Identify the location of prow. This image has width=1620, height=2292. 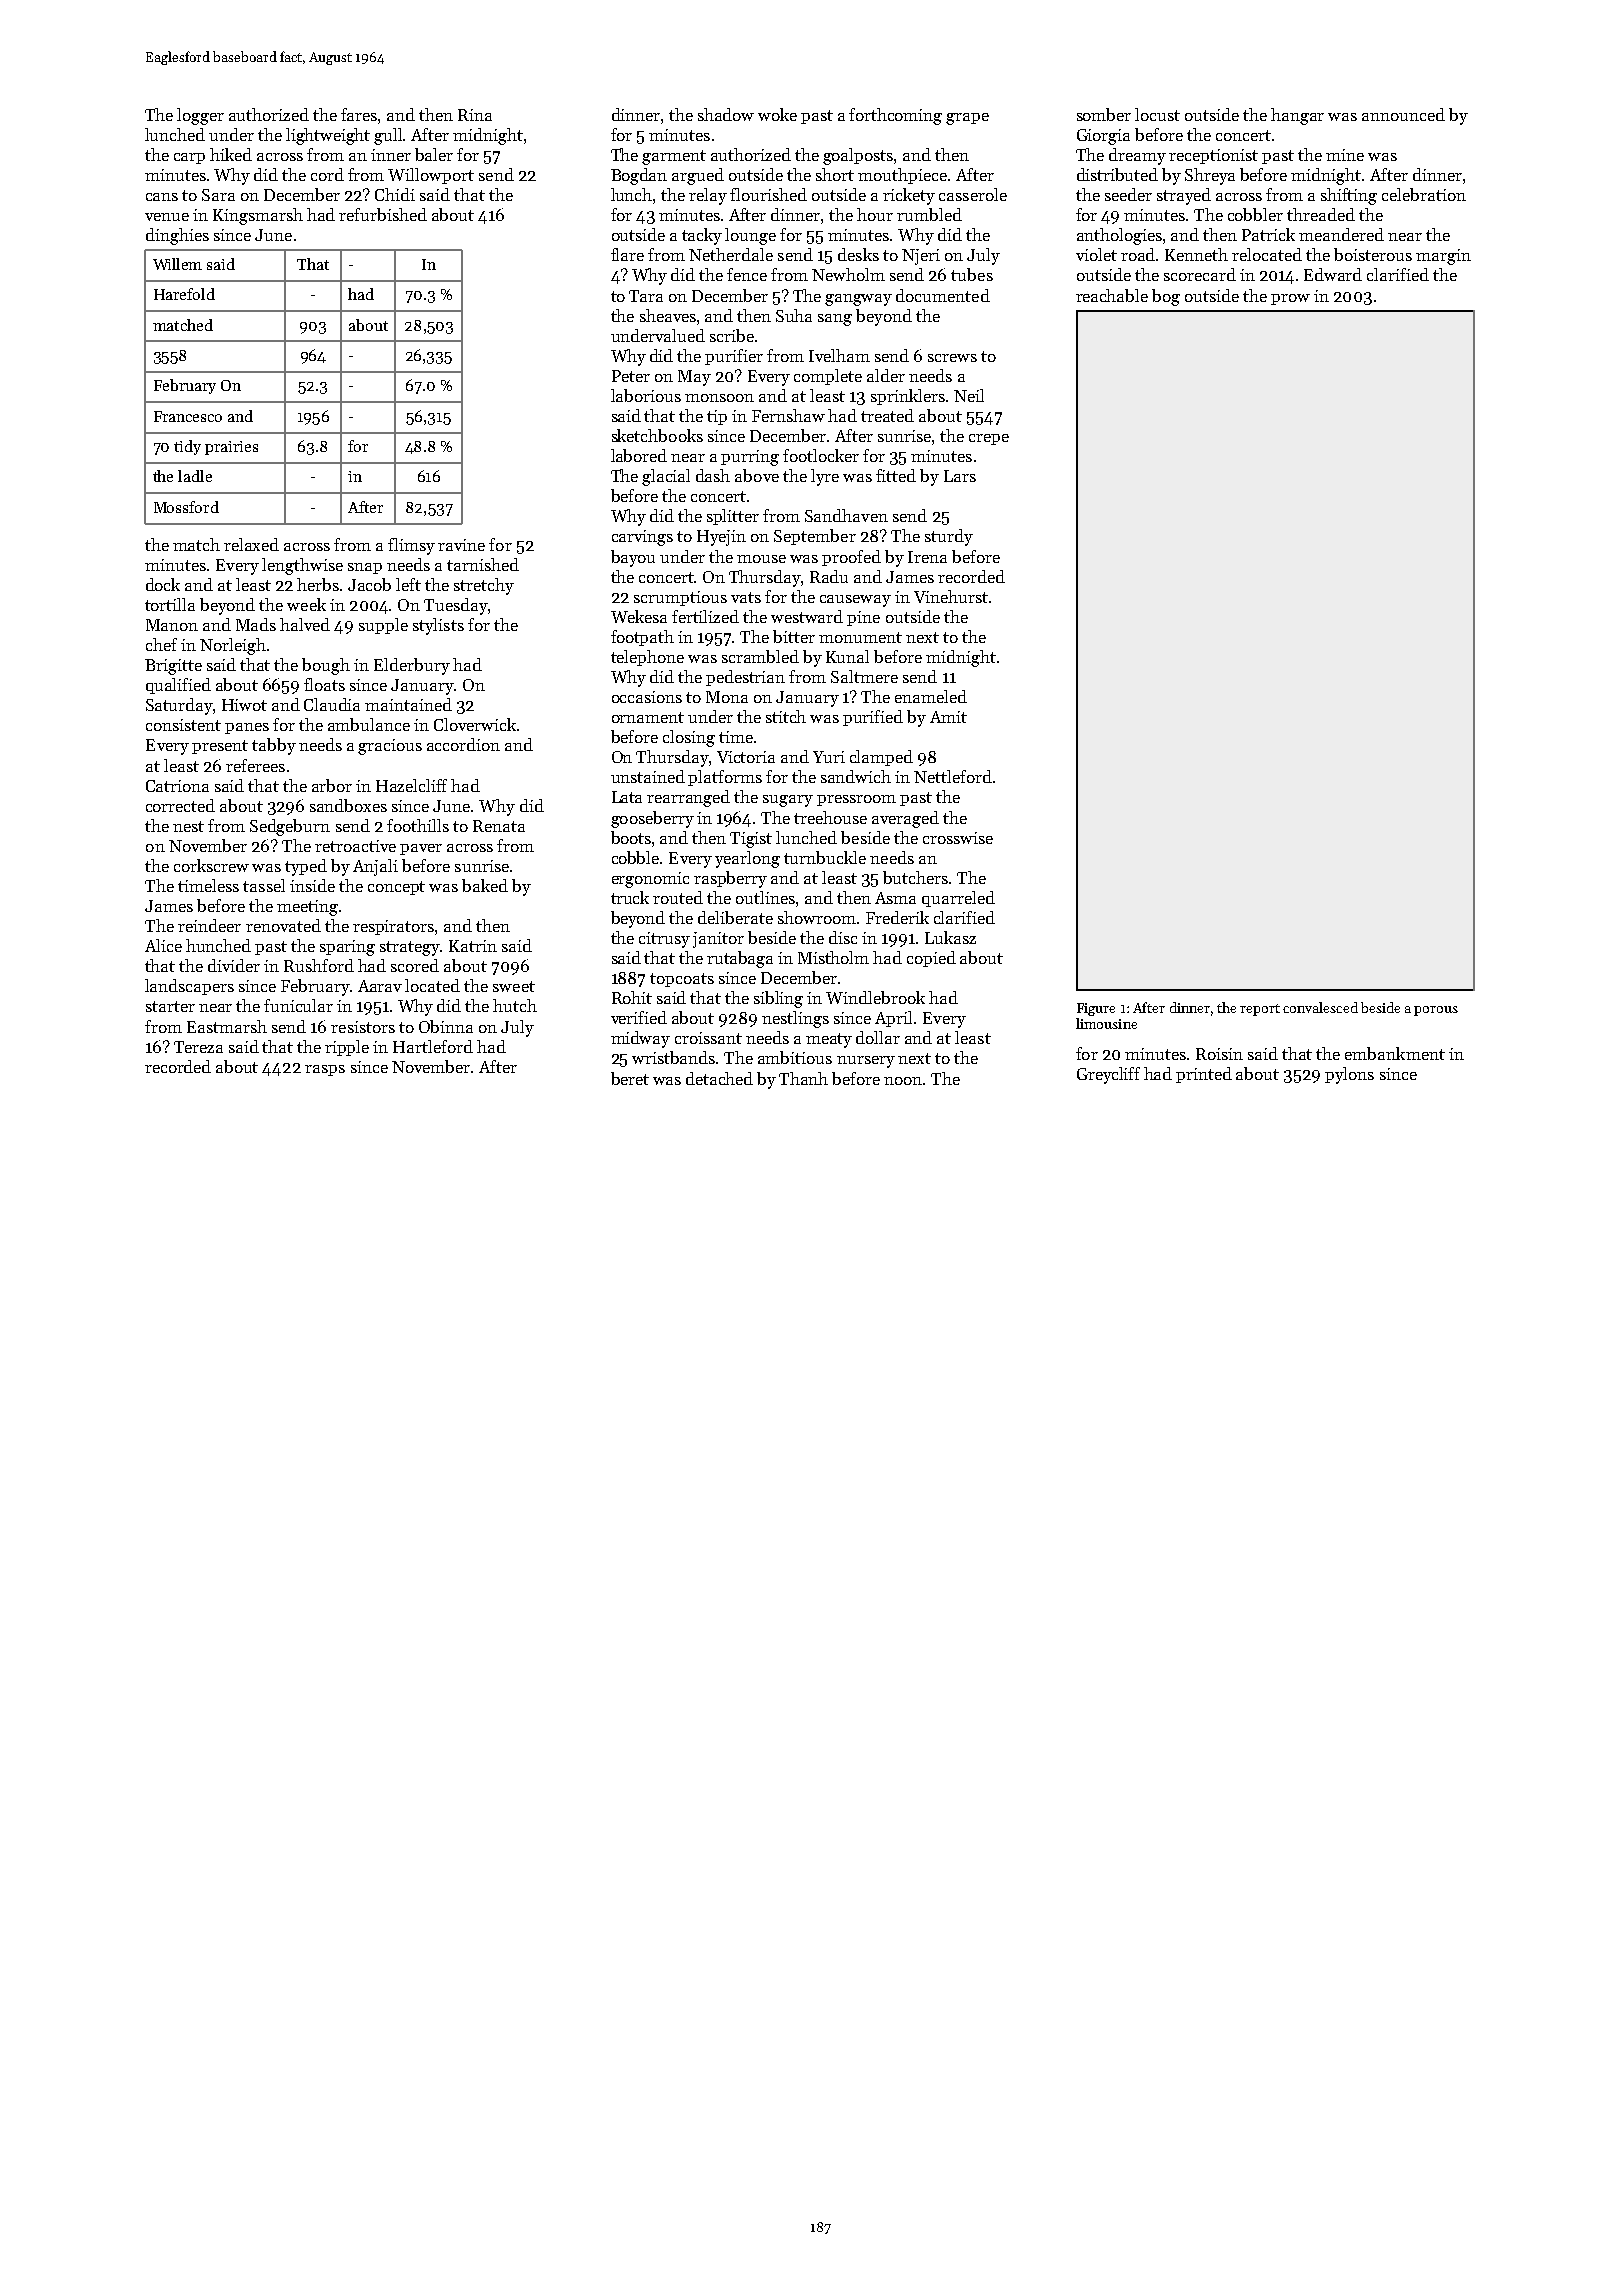
(1290, 299).
